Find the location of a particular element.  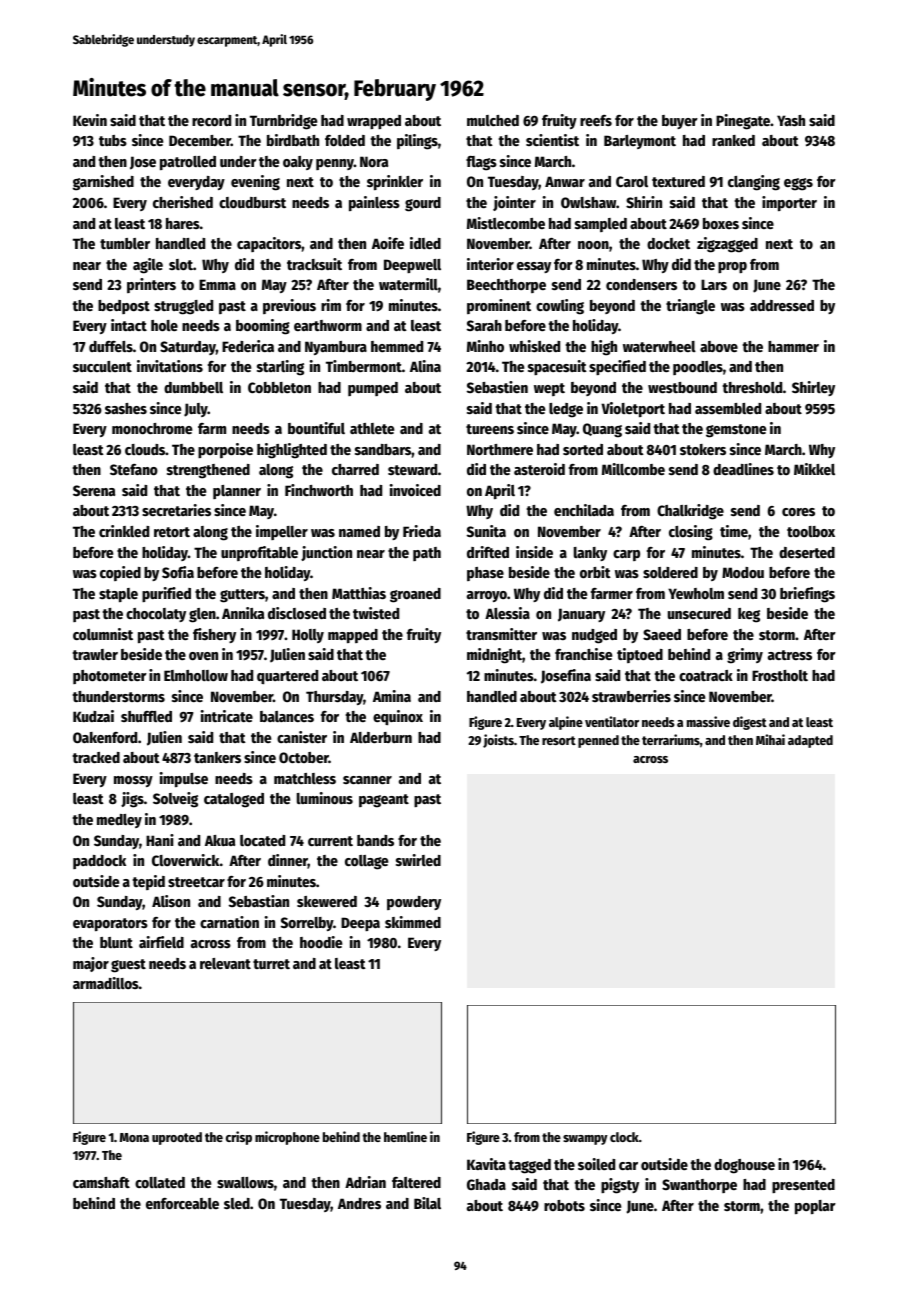

scientist is located at coordinates (552, 140).
